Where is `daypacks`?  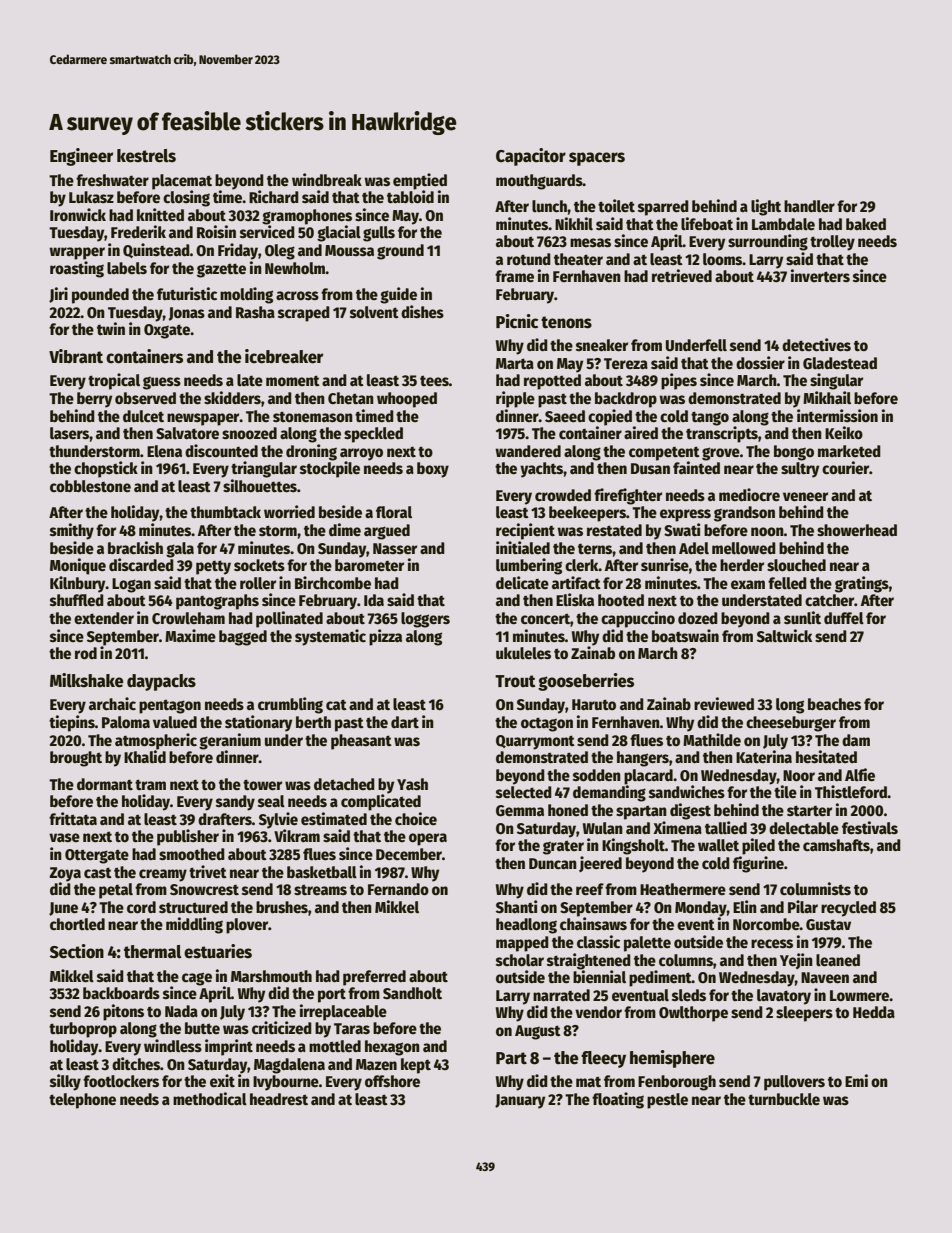
daypacks is located at coordinates (161, 682).
